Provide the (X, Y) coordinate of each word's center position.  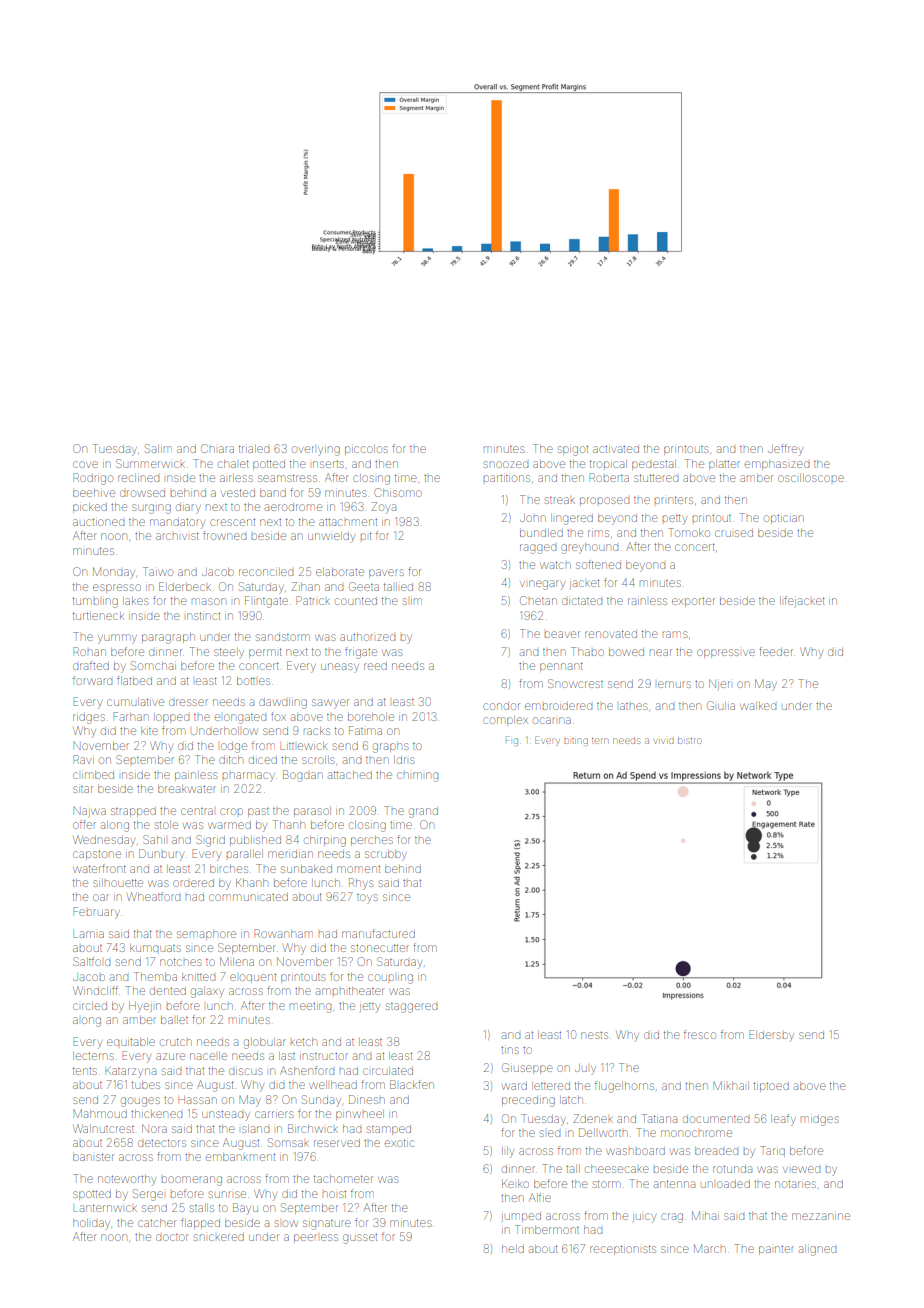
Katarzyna (130, 1072)
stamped (389, 1130)
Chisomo (398, 492)
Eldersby (772, 1036)
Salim (158, 448)
